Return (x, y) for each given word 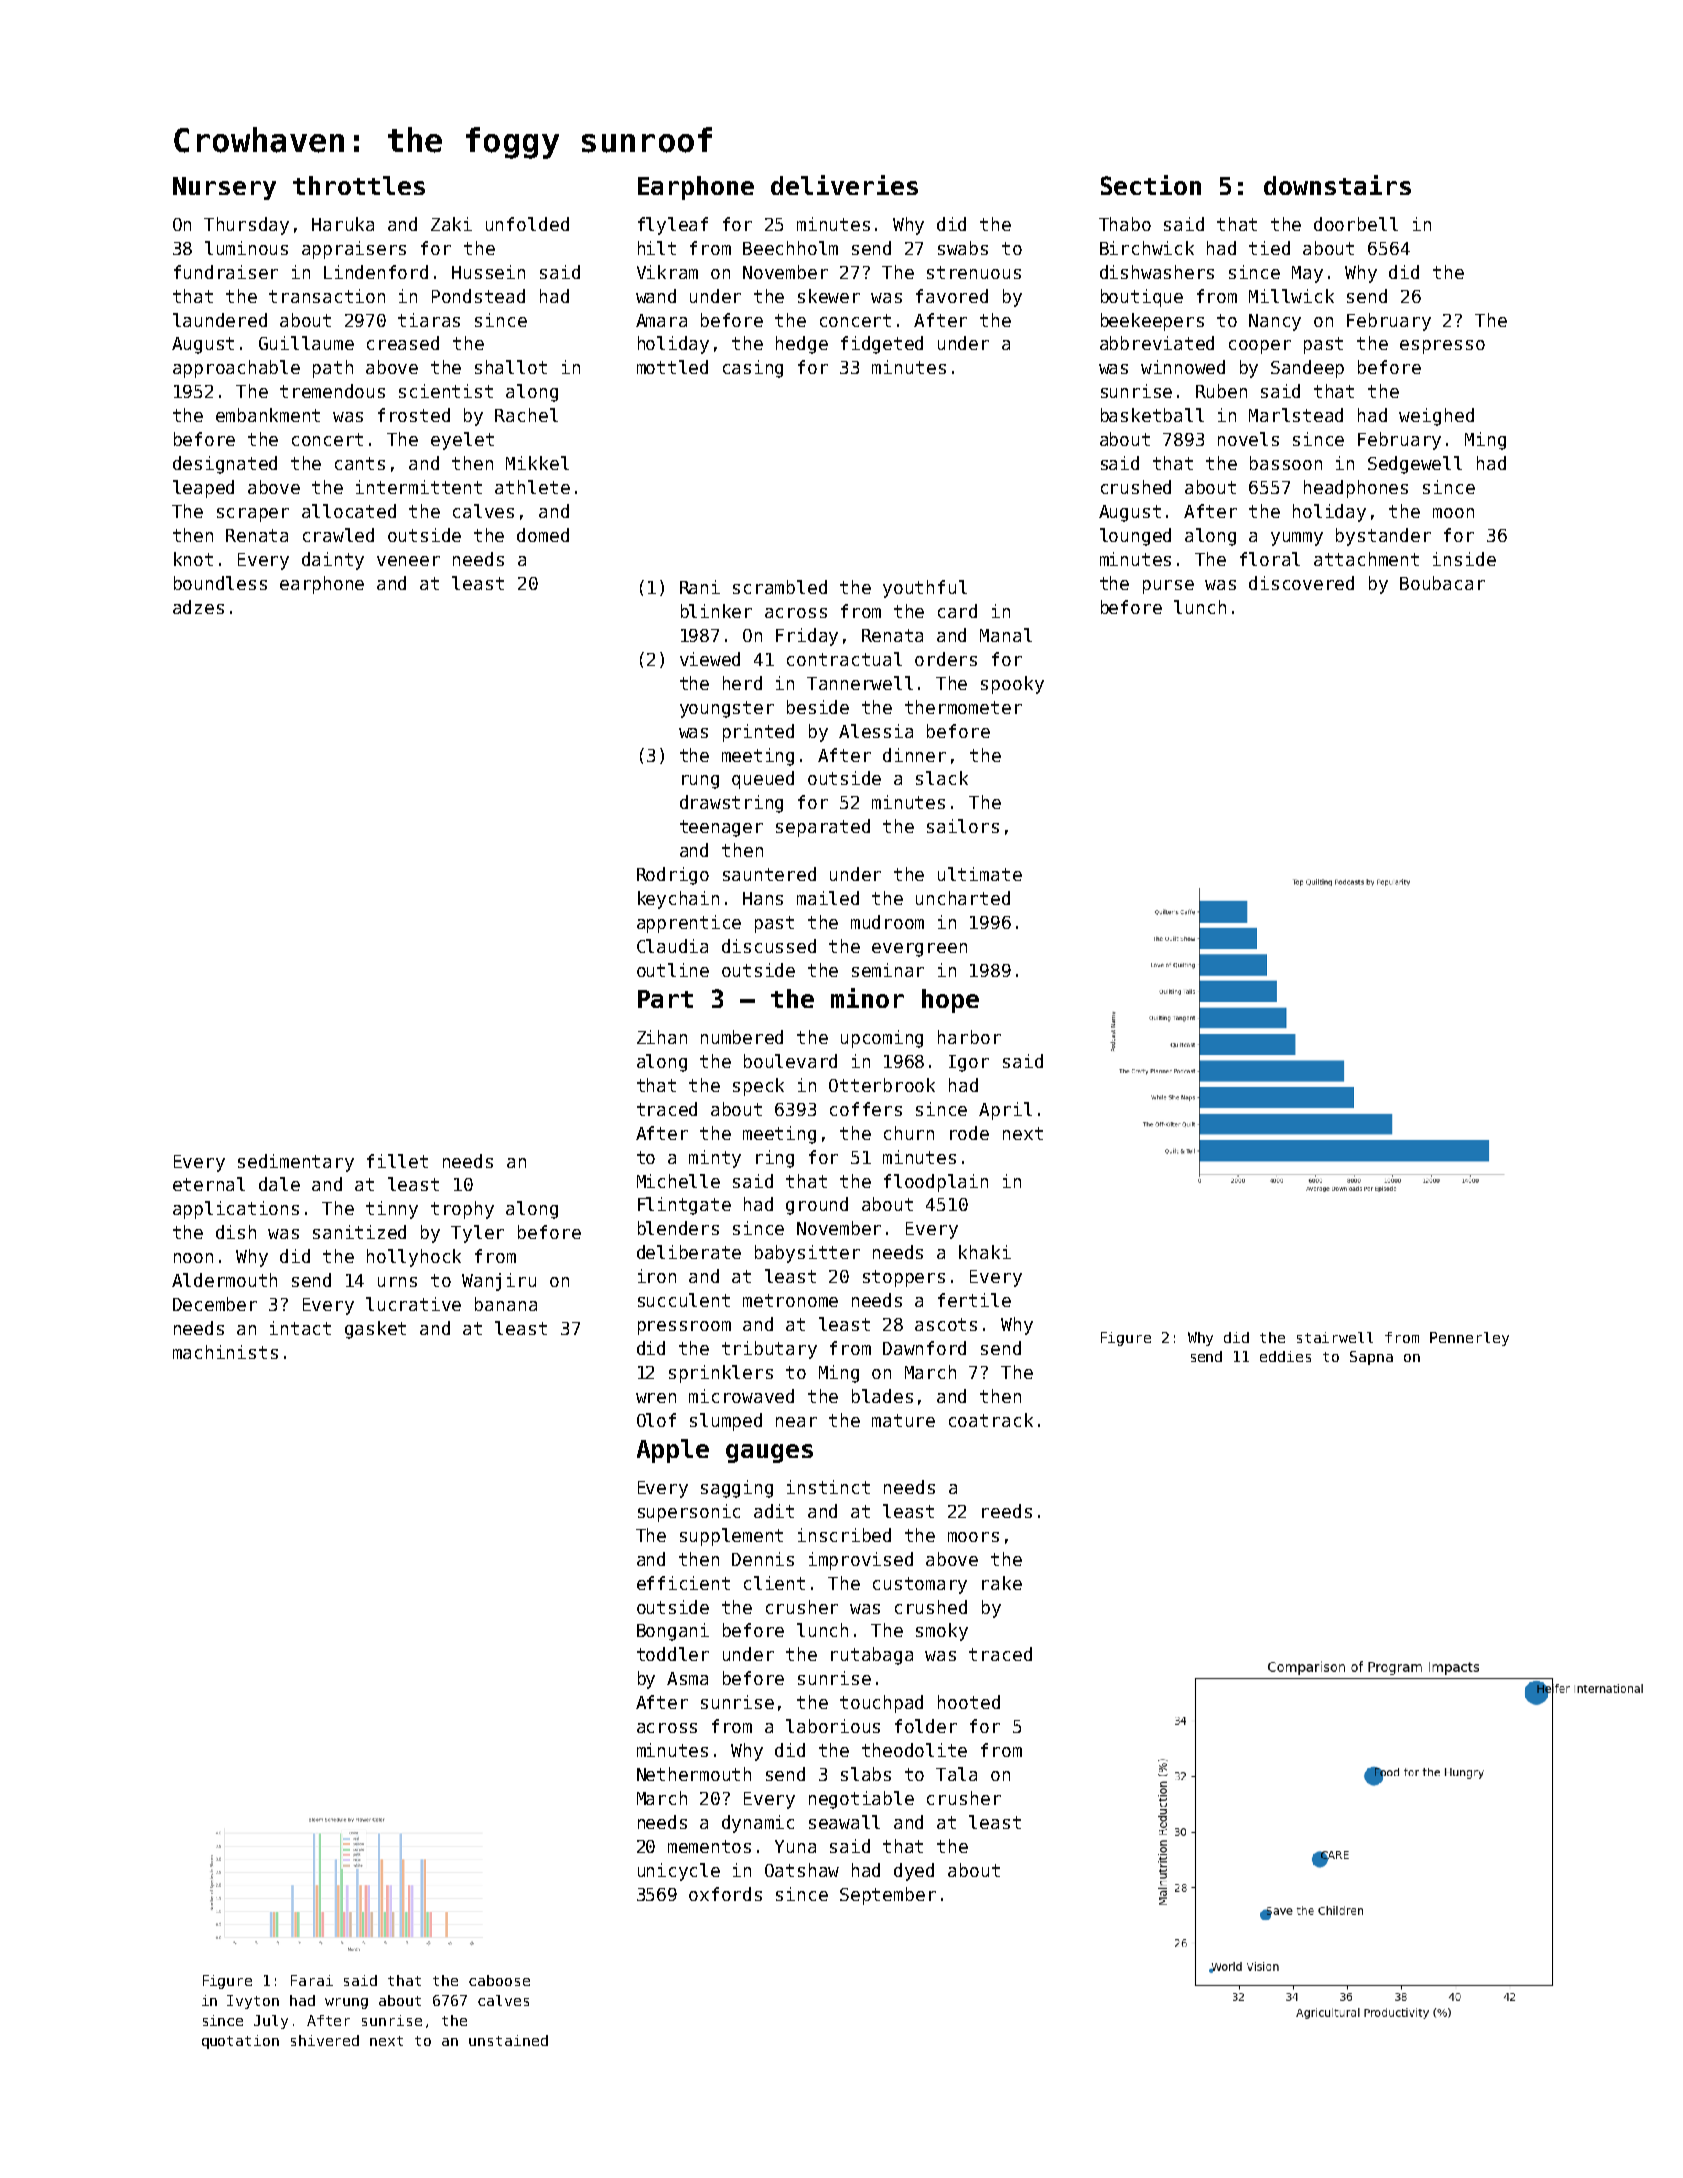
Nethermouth (694, 1774)
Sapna (1371, 1358)
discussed (769, 946)
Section (1151, 185)
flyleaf (673, 226)
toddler (673, 1654)
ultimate (980, 874)
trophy (462, 1210)
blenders (678, 1228)
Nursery (224, 188)
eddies (1285, 1356)
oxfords (725, 1894)
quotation (240, 2042)
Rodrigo (673, 876)
